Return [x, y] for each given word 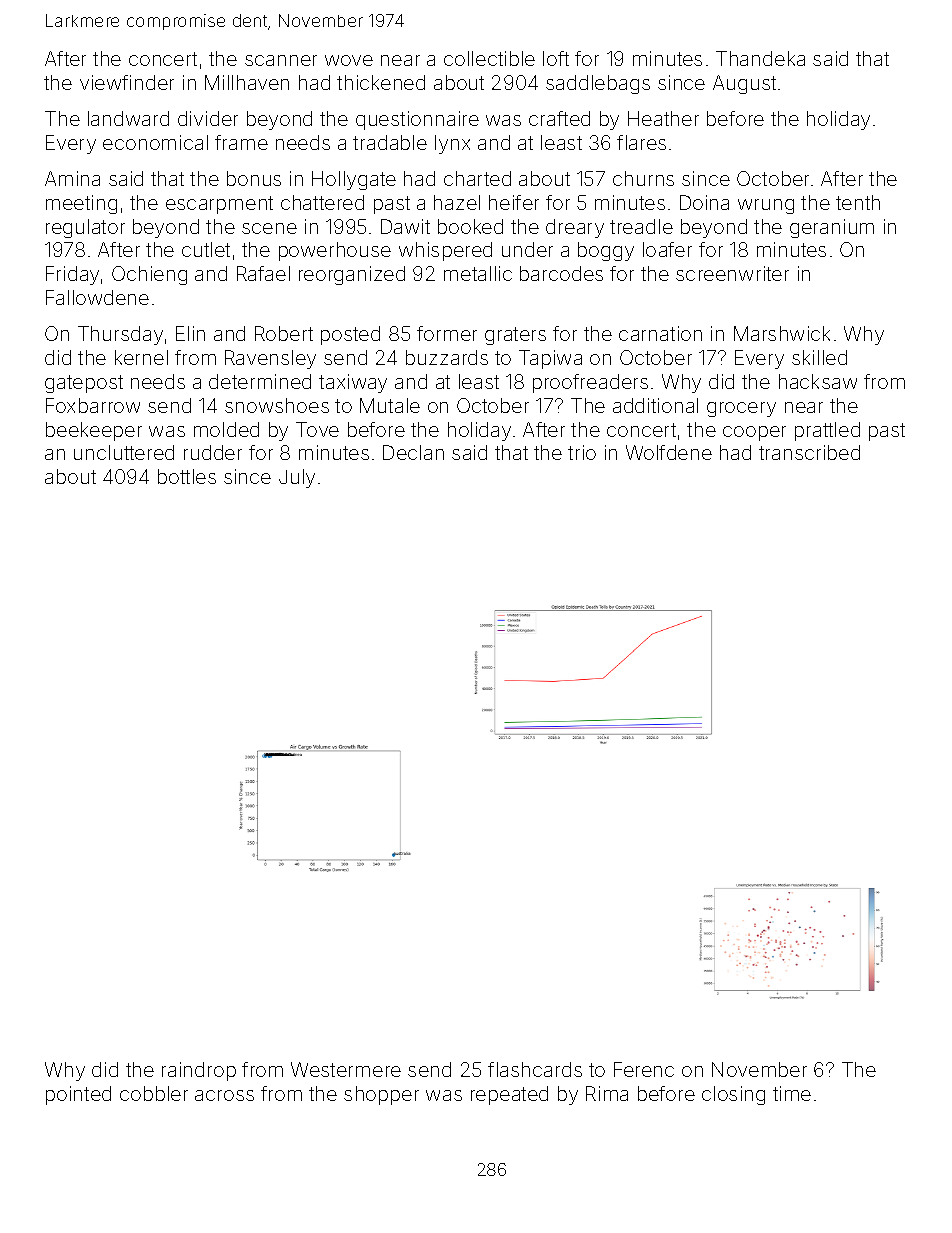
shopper [381, 1095]
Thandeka [760, 58]
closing [733, 1095]
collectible [489, 58]
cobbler [154, 1093]
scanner [281, 60]
